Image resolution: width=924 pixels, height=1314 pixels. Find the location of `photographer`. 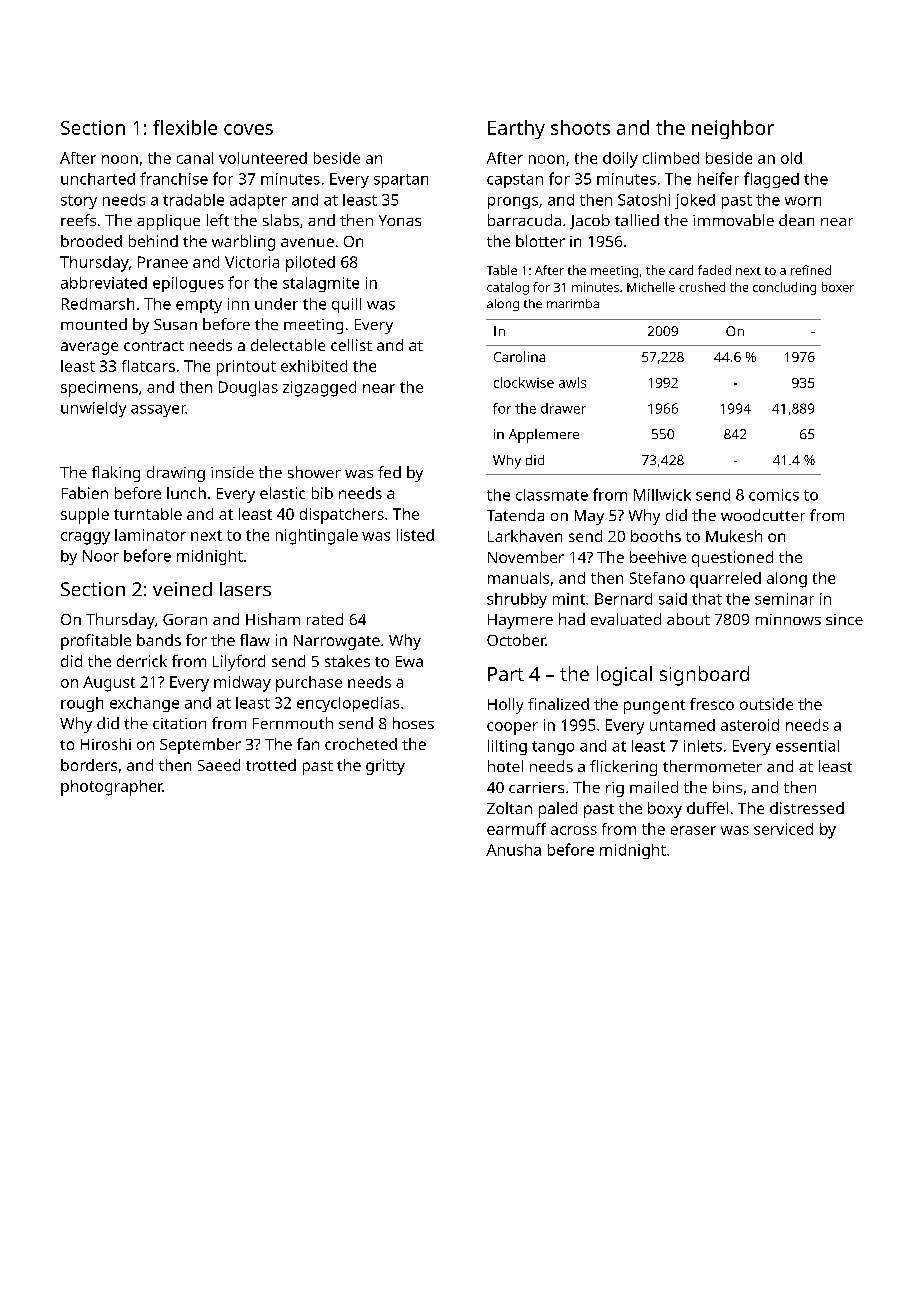

photographer is located at coordinates (112, 788).
